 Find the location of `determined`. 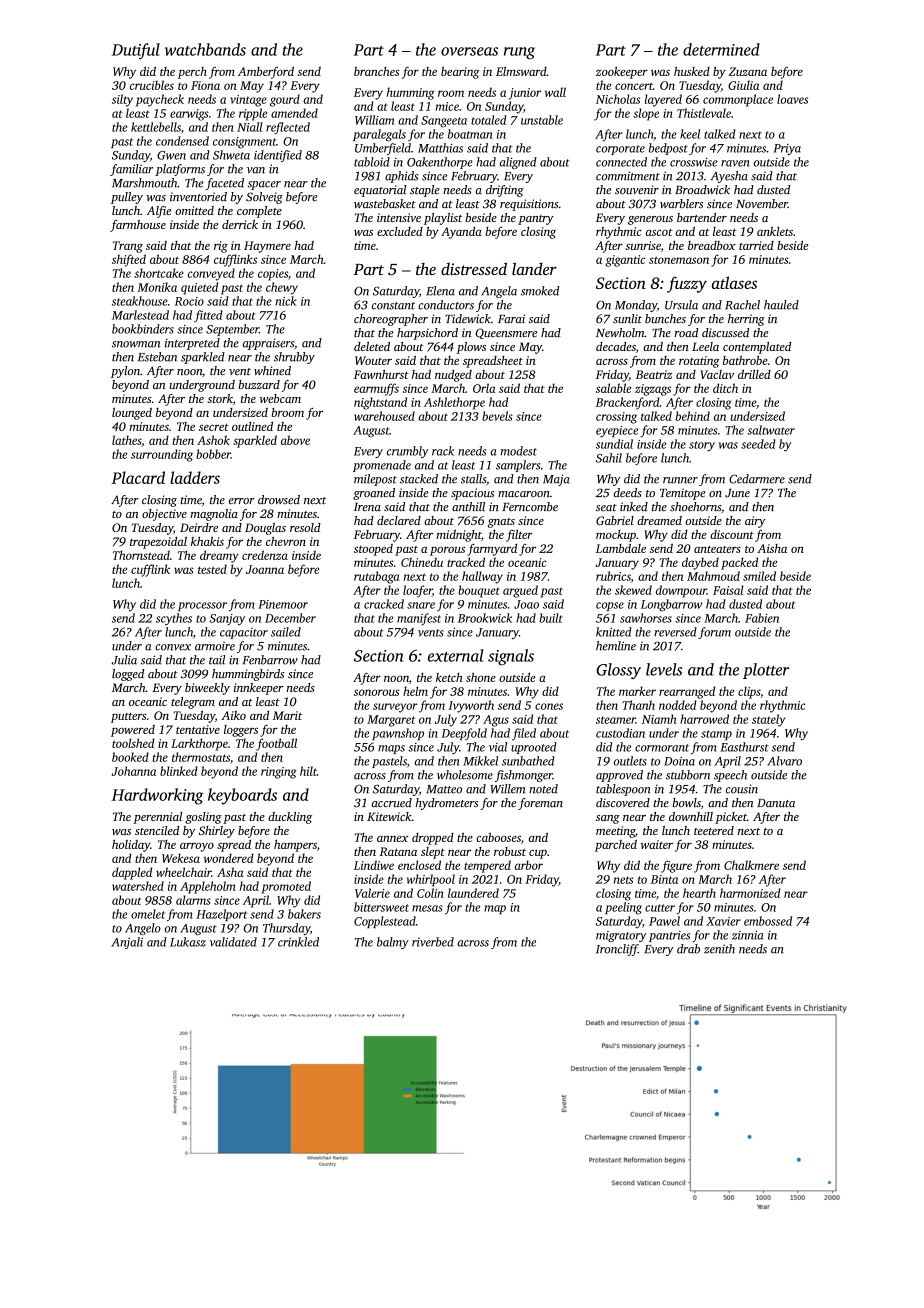

determined is located at coordinates (721, 49).
